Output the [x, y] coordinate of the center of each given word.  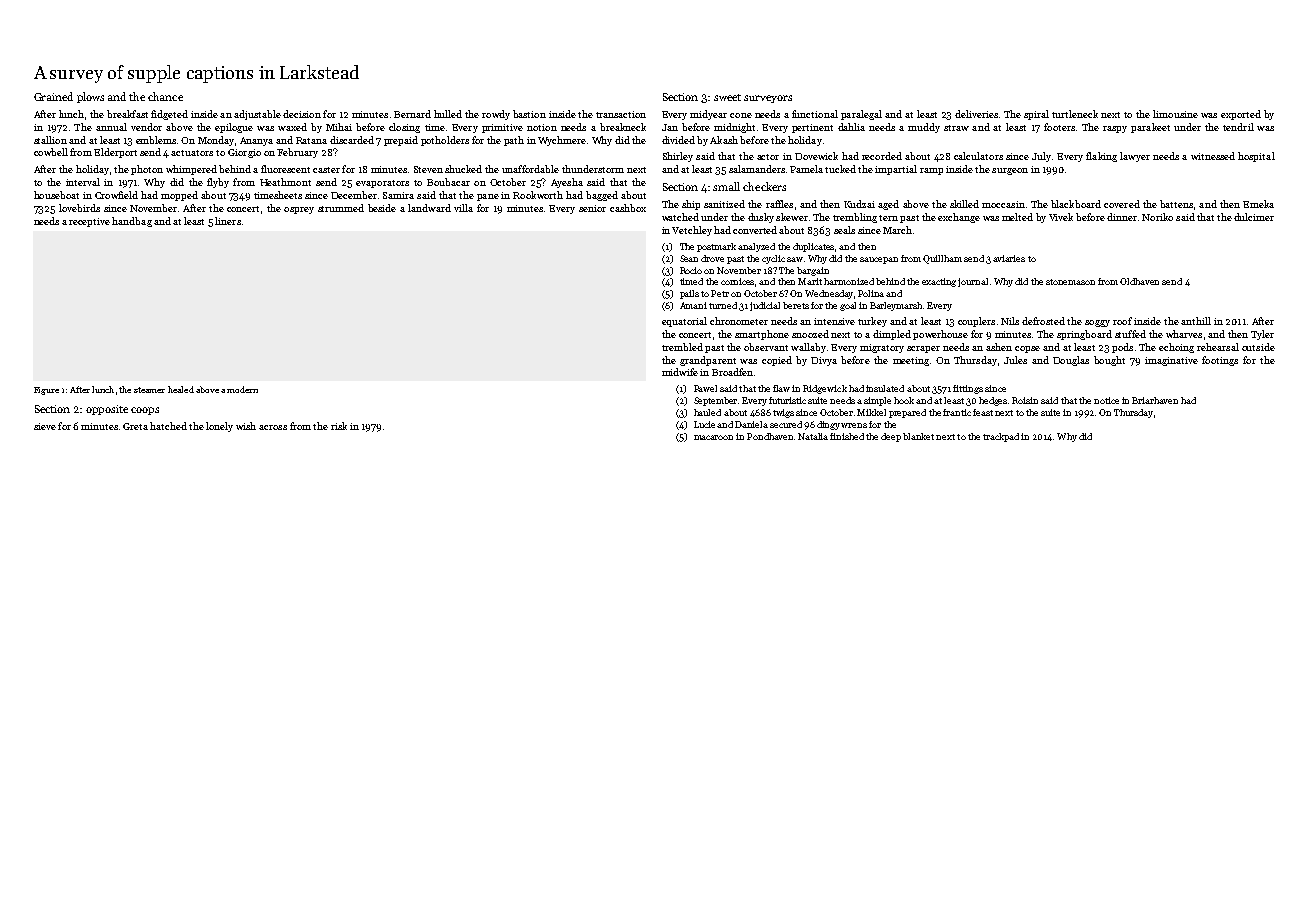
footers [1059, 127]
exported [1241, 115]
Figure [46, 391]
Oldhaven [1139, 281]
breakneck [623, 127]
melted [1017, 217]
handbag [132, 222]
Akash [724, 140]
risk [339, 426]
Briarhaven [1155, 400]
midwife [680, 372]
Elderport [115, 153]
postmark [716, 247]
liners [228, 221]
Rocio [691, 270]
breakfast [127, 114]
